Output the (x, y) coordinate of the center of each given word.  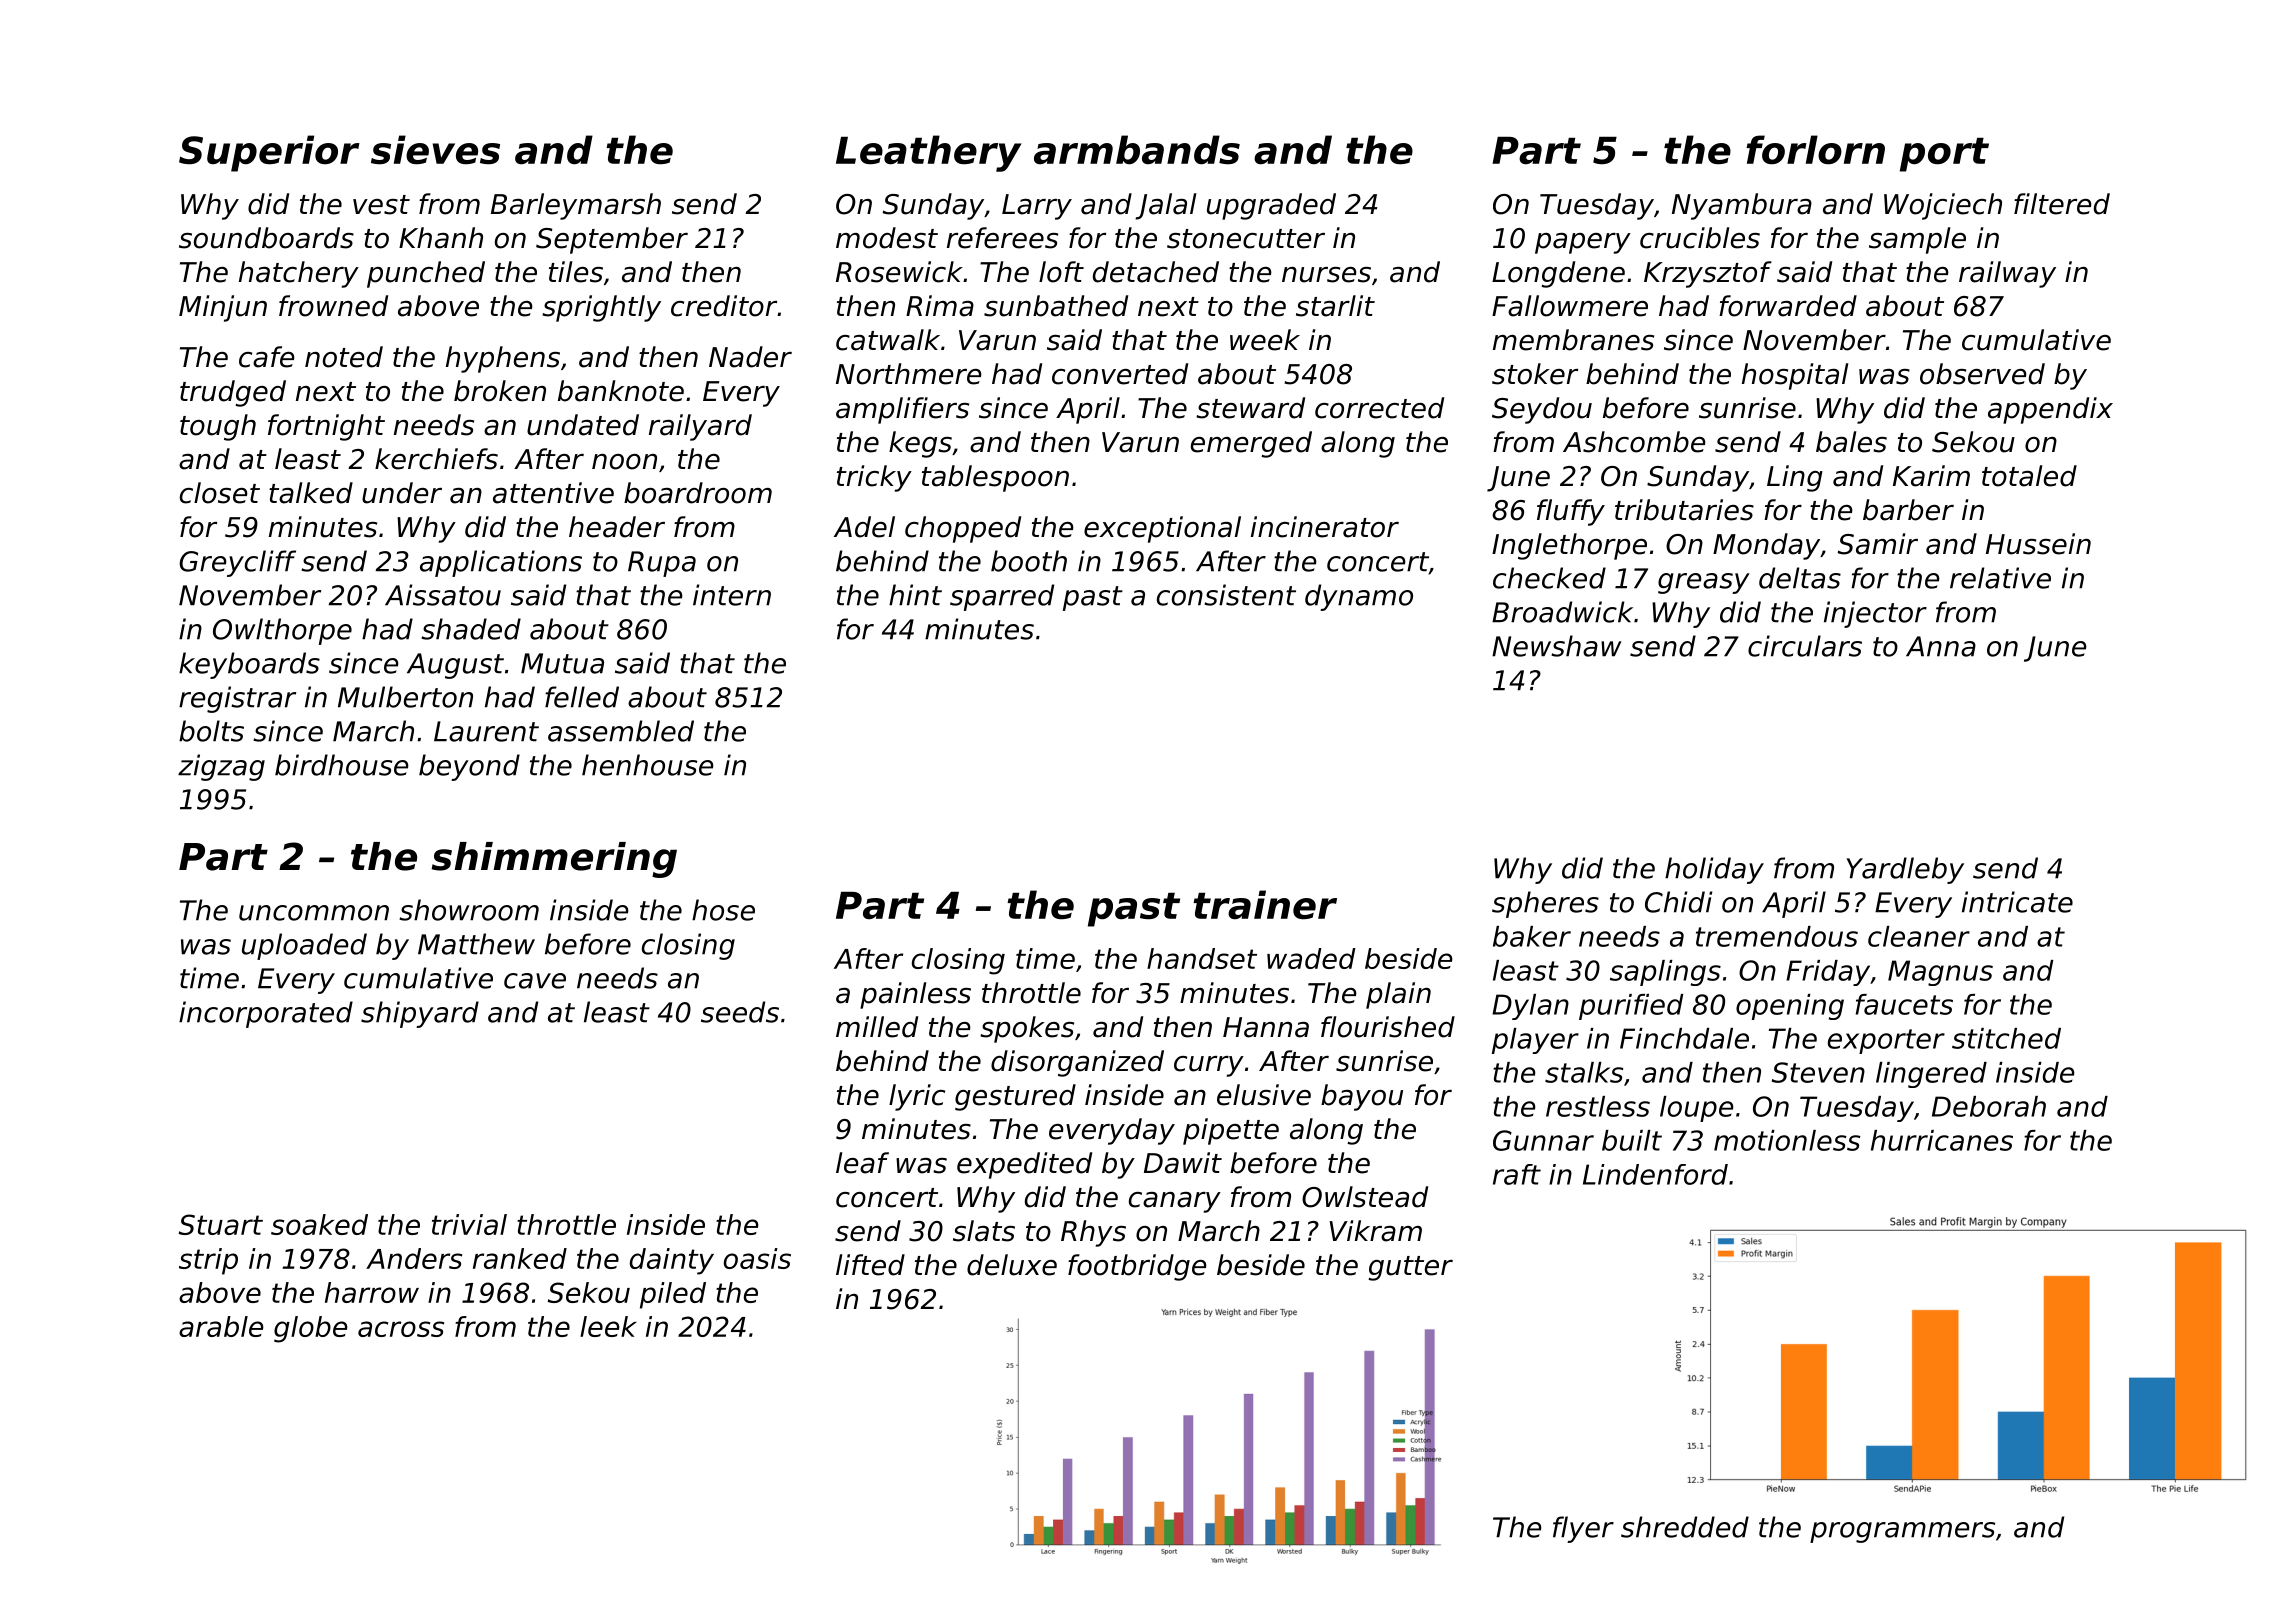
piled (673, 1295)
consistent (1226, 595)
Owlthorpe (282, 631)
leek (608, 1326)
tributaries (1684, 510)
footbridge (1137, 1267)
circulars (1805, 646)
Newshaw (1556, 646)
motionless (1787, 1140)
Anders (414, 1258)
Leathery (929, 153)
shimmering (554, 860)
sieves (435, 150)
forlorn (1815, 150)
